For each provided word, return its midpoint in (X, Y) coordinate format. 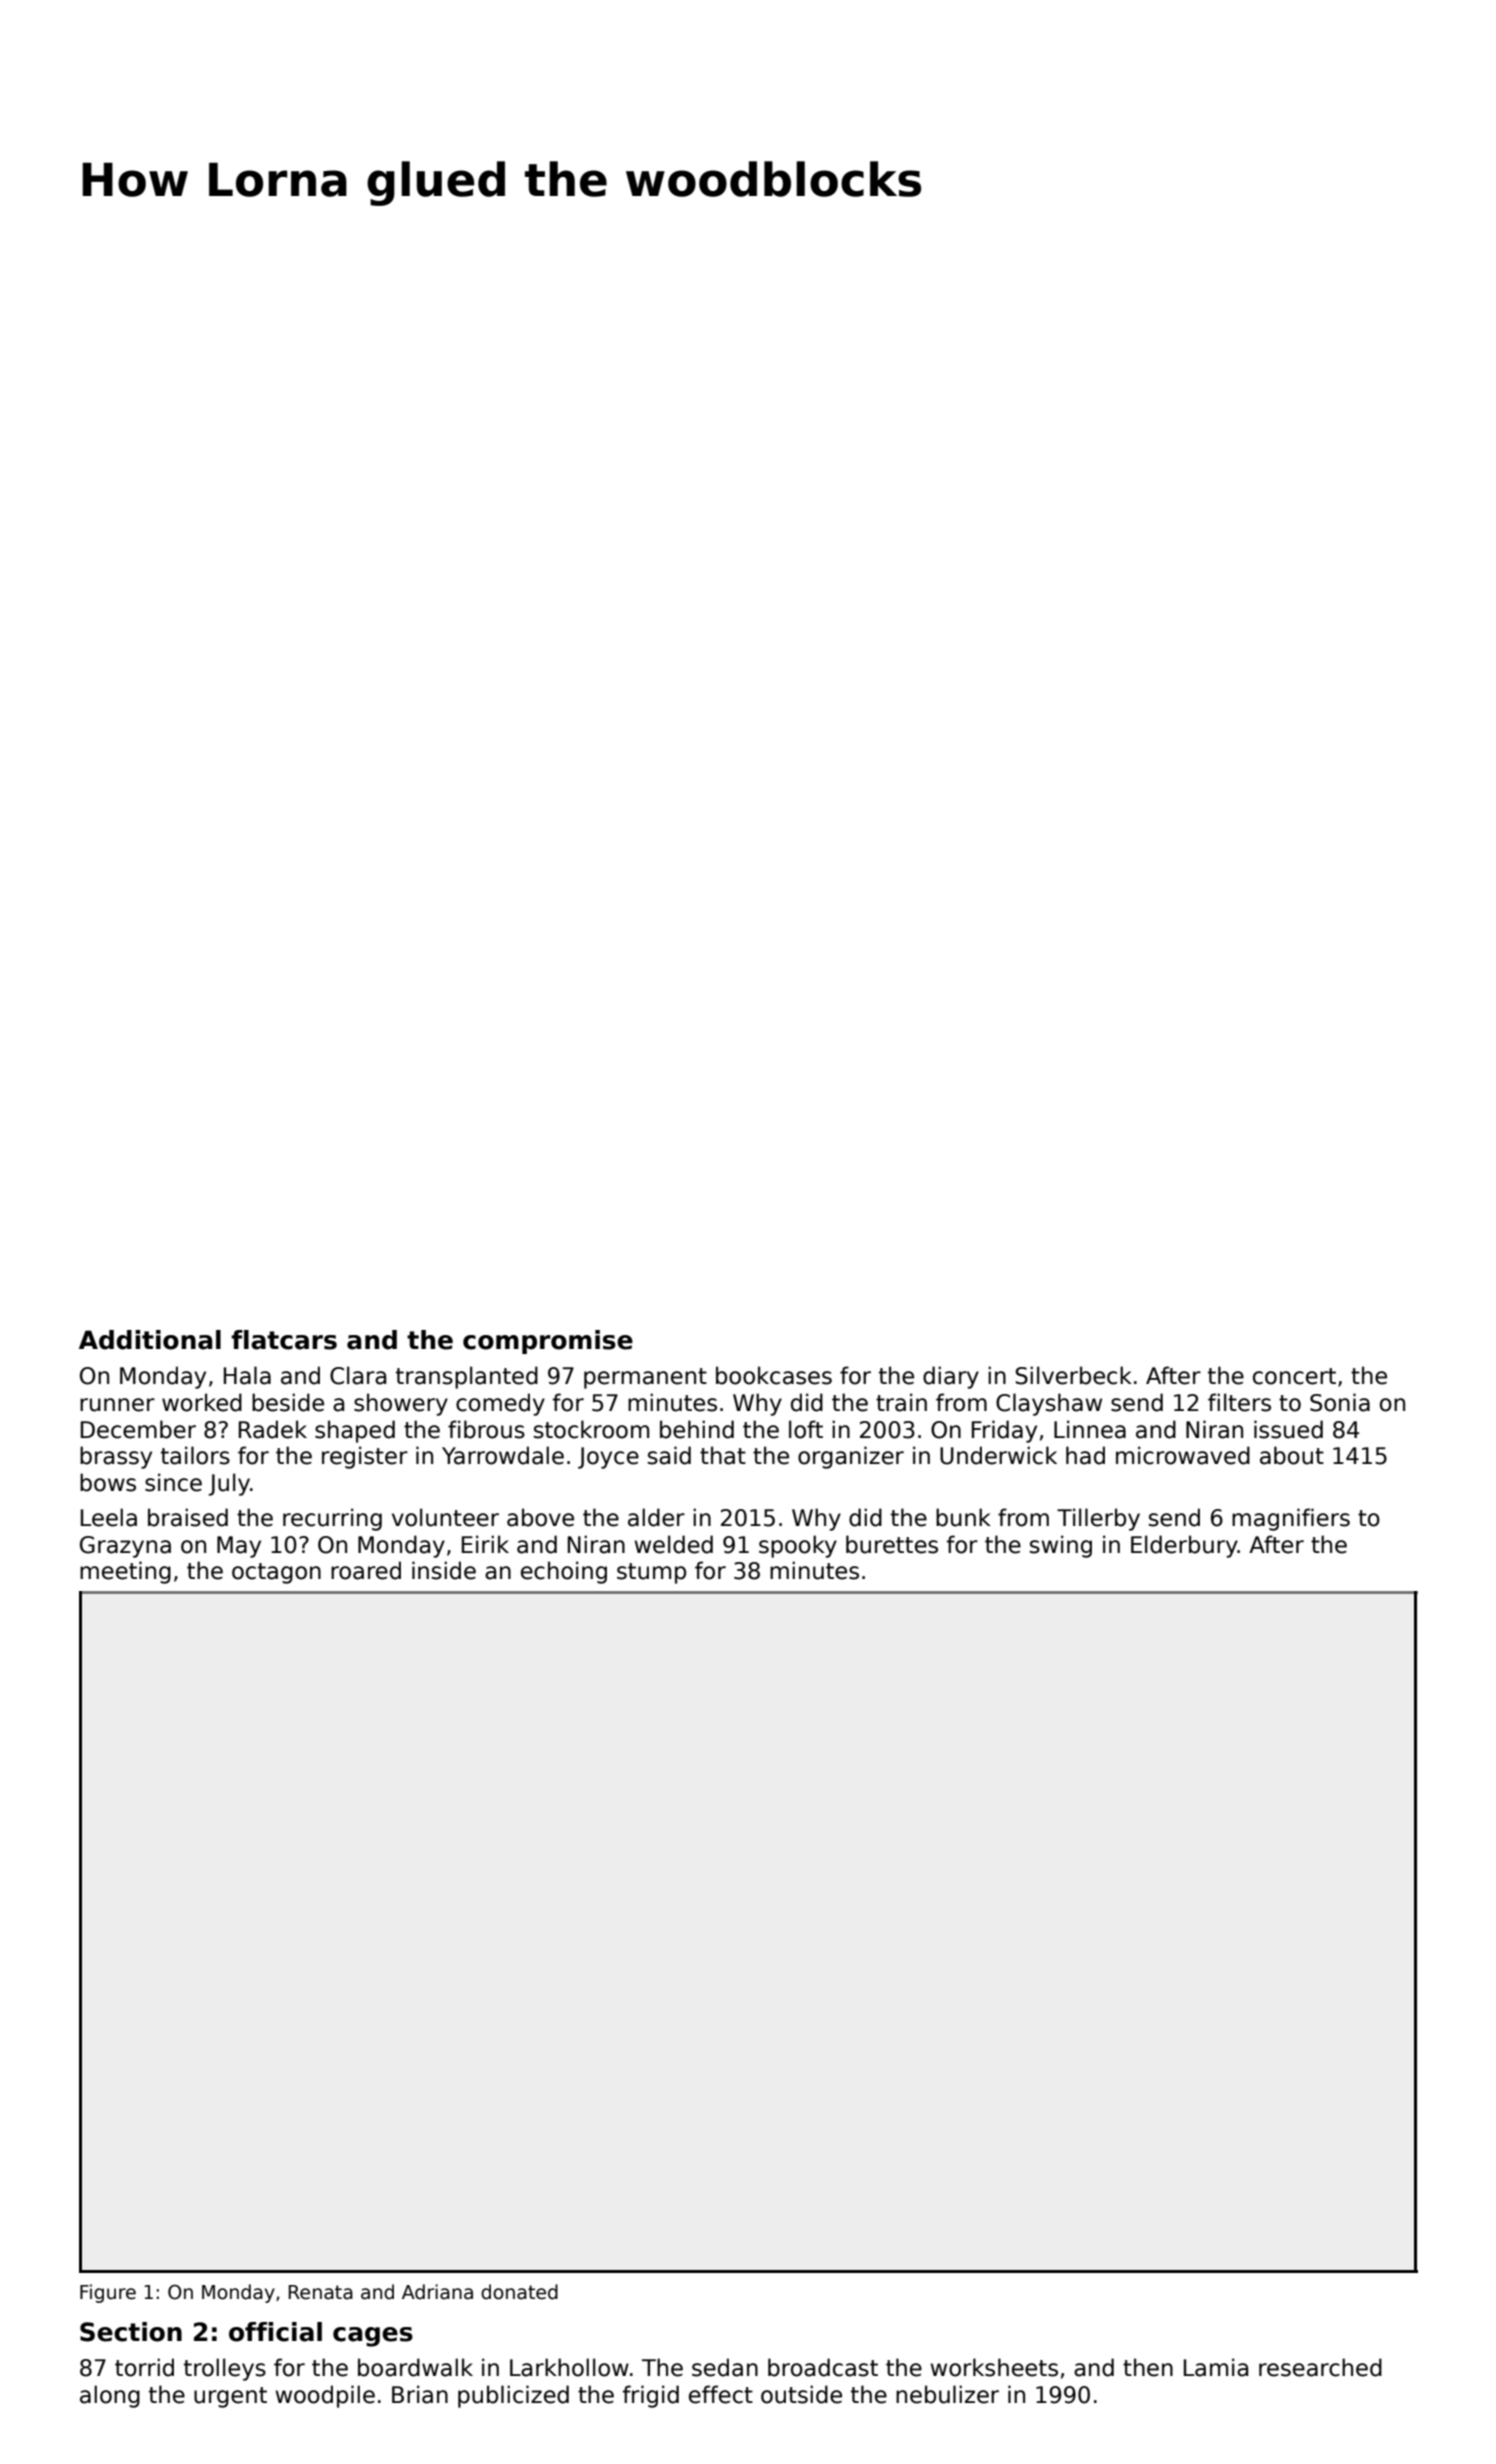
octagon (276, 1573)
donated (519, 2292)
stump (651, 1573)
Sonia (1340, 1402)
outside (801, 2394)
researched (1320, 2367)
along (110, 2396)
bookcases (774, 1375)
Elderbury (1184, 1546)
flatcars (284, 1340)
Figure (108, 2293)
